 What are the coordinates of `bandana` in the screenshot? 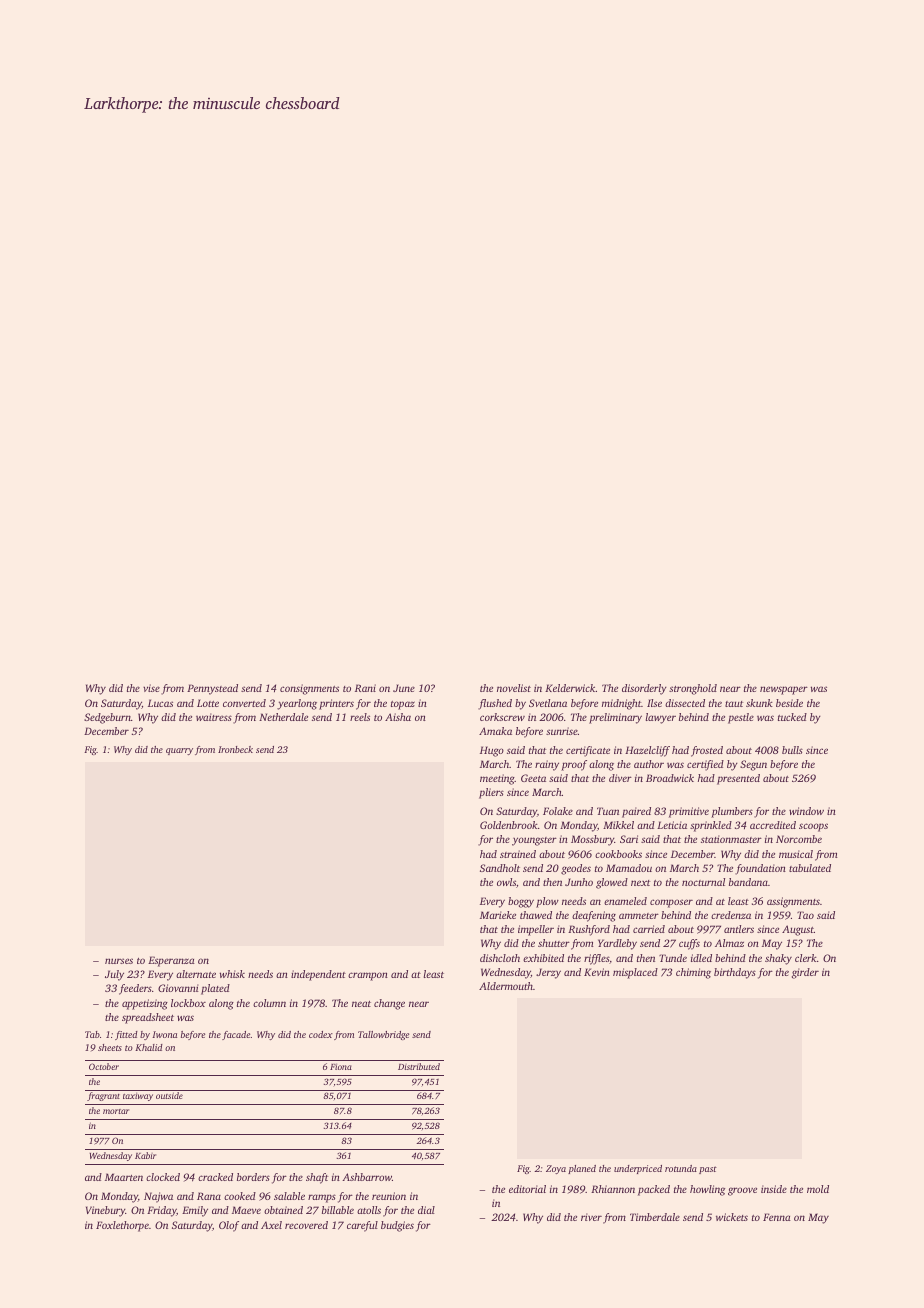 It's located at (748, 882).
